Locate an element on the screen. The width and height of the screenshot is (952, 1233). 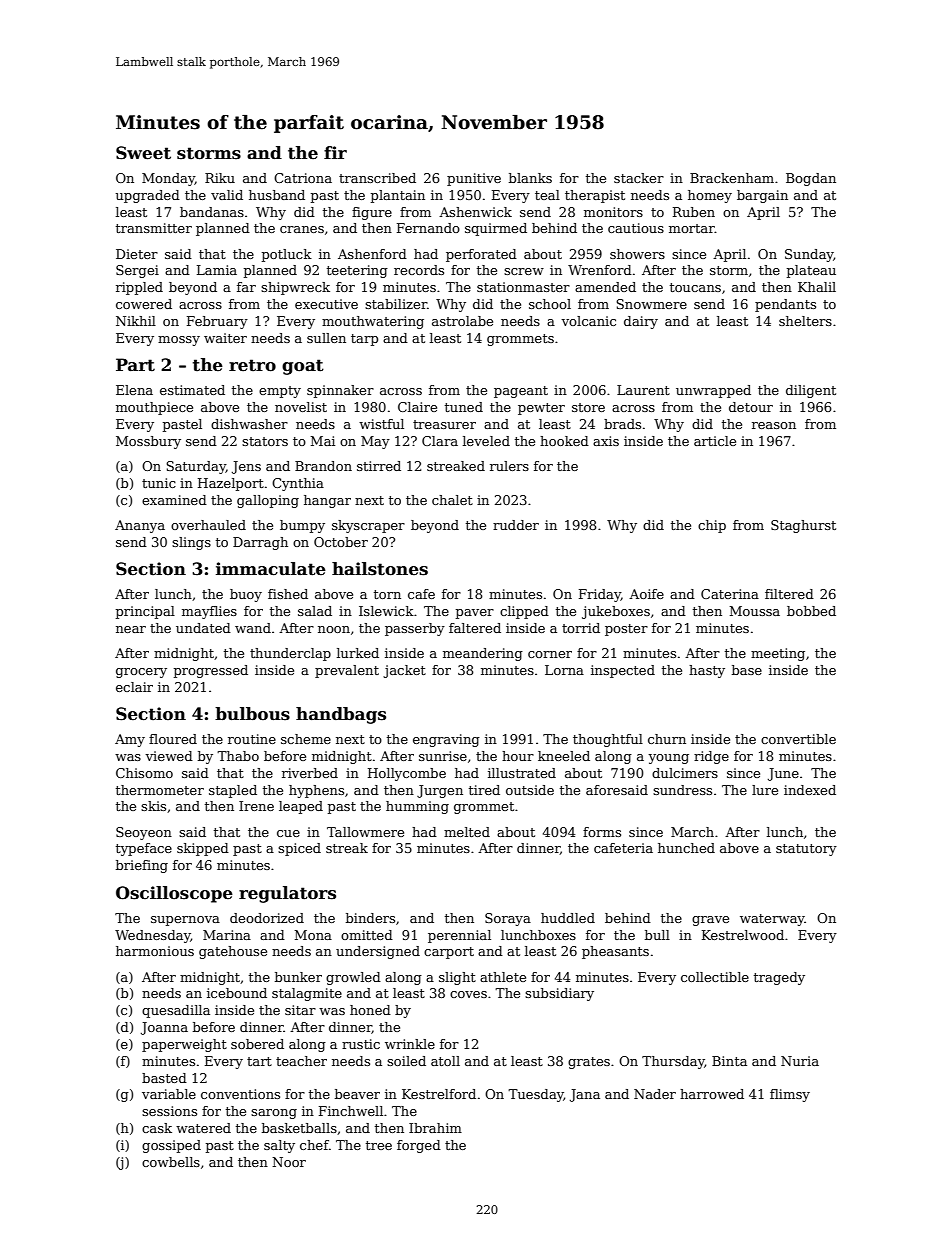
cask is located at coordinates (157, 1128).
